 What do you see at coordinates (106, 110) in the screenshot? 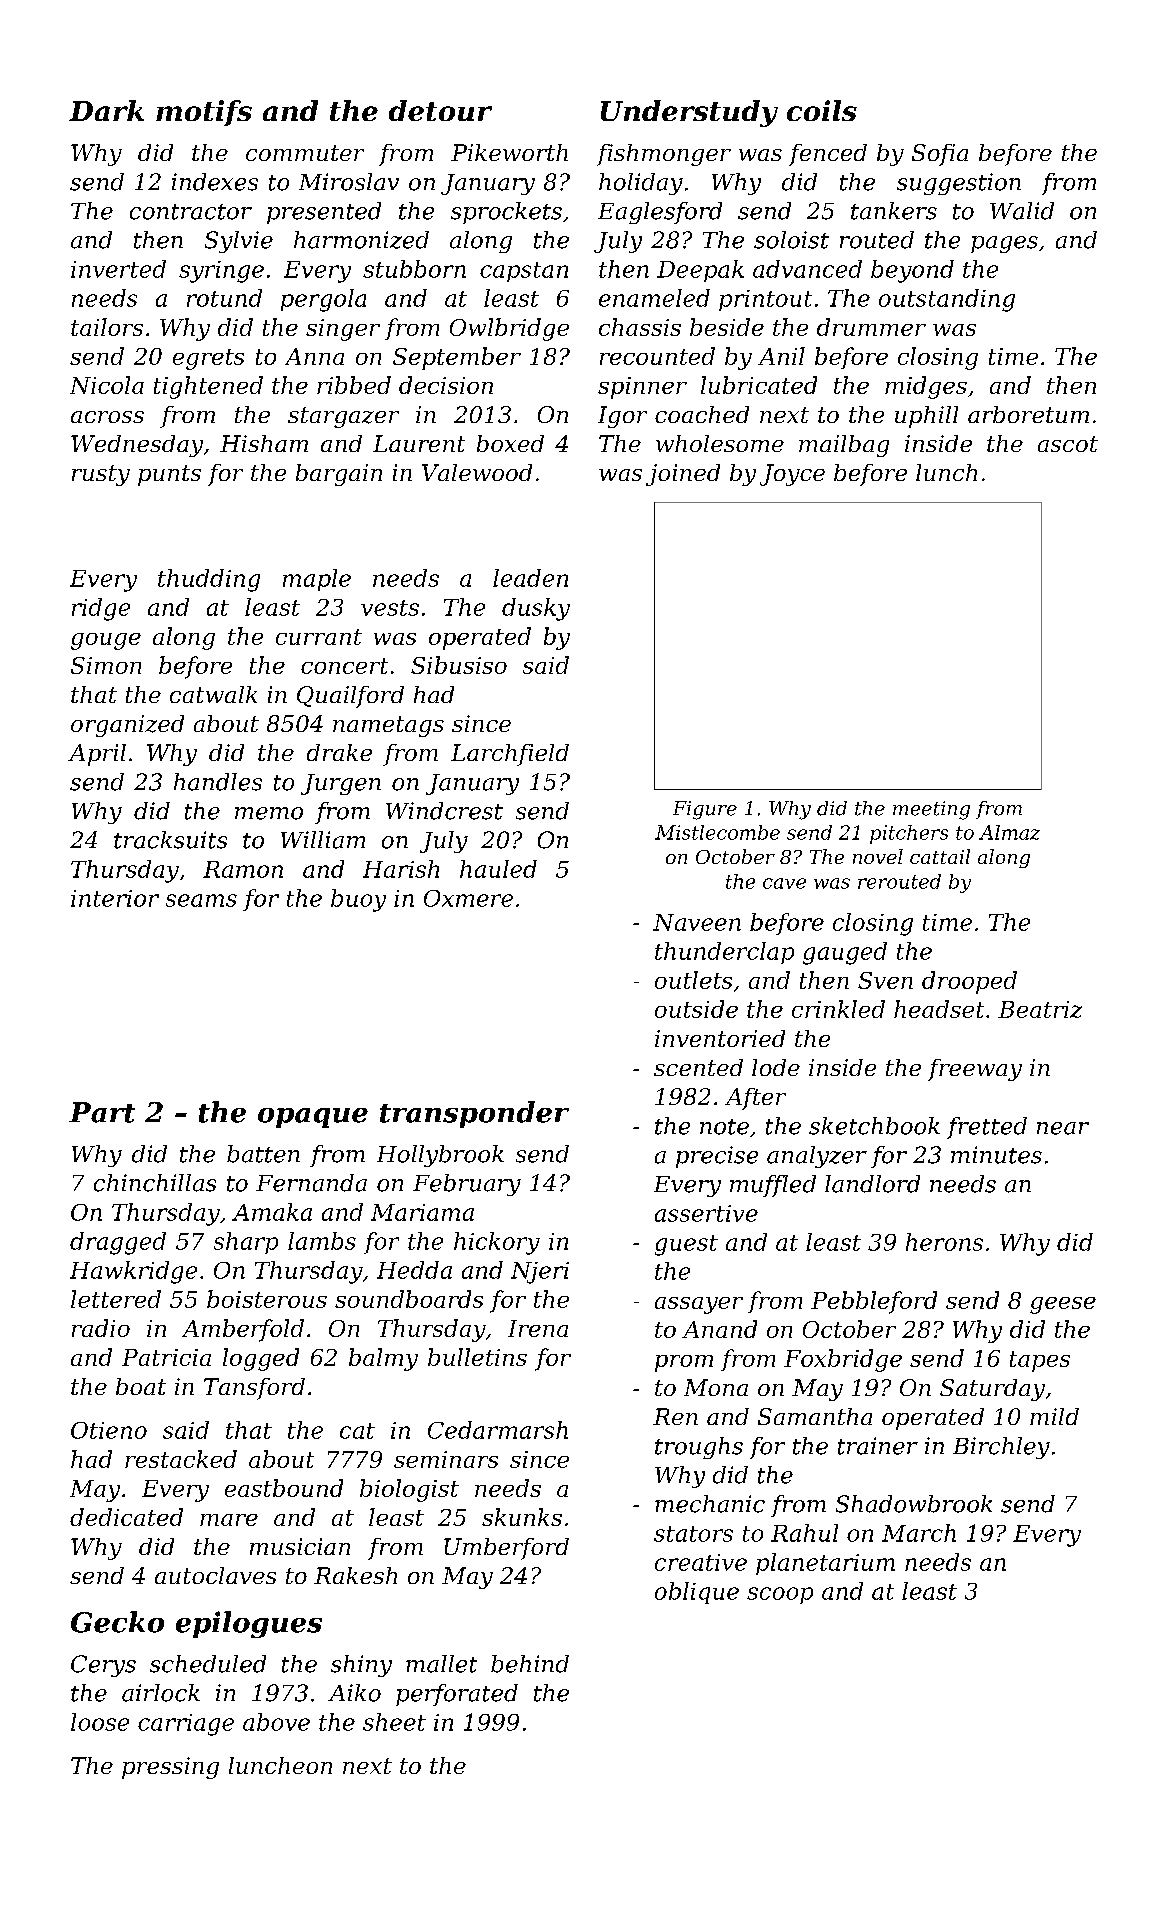
I see `Dark` at bounding box center [106, 110].
